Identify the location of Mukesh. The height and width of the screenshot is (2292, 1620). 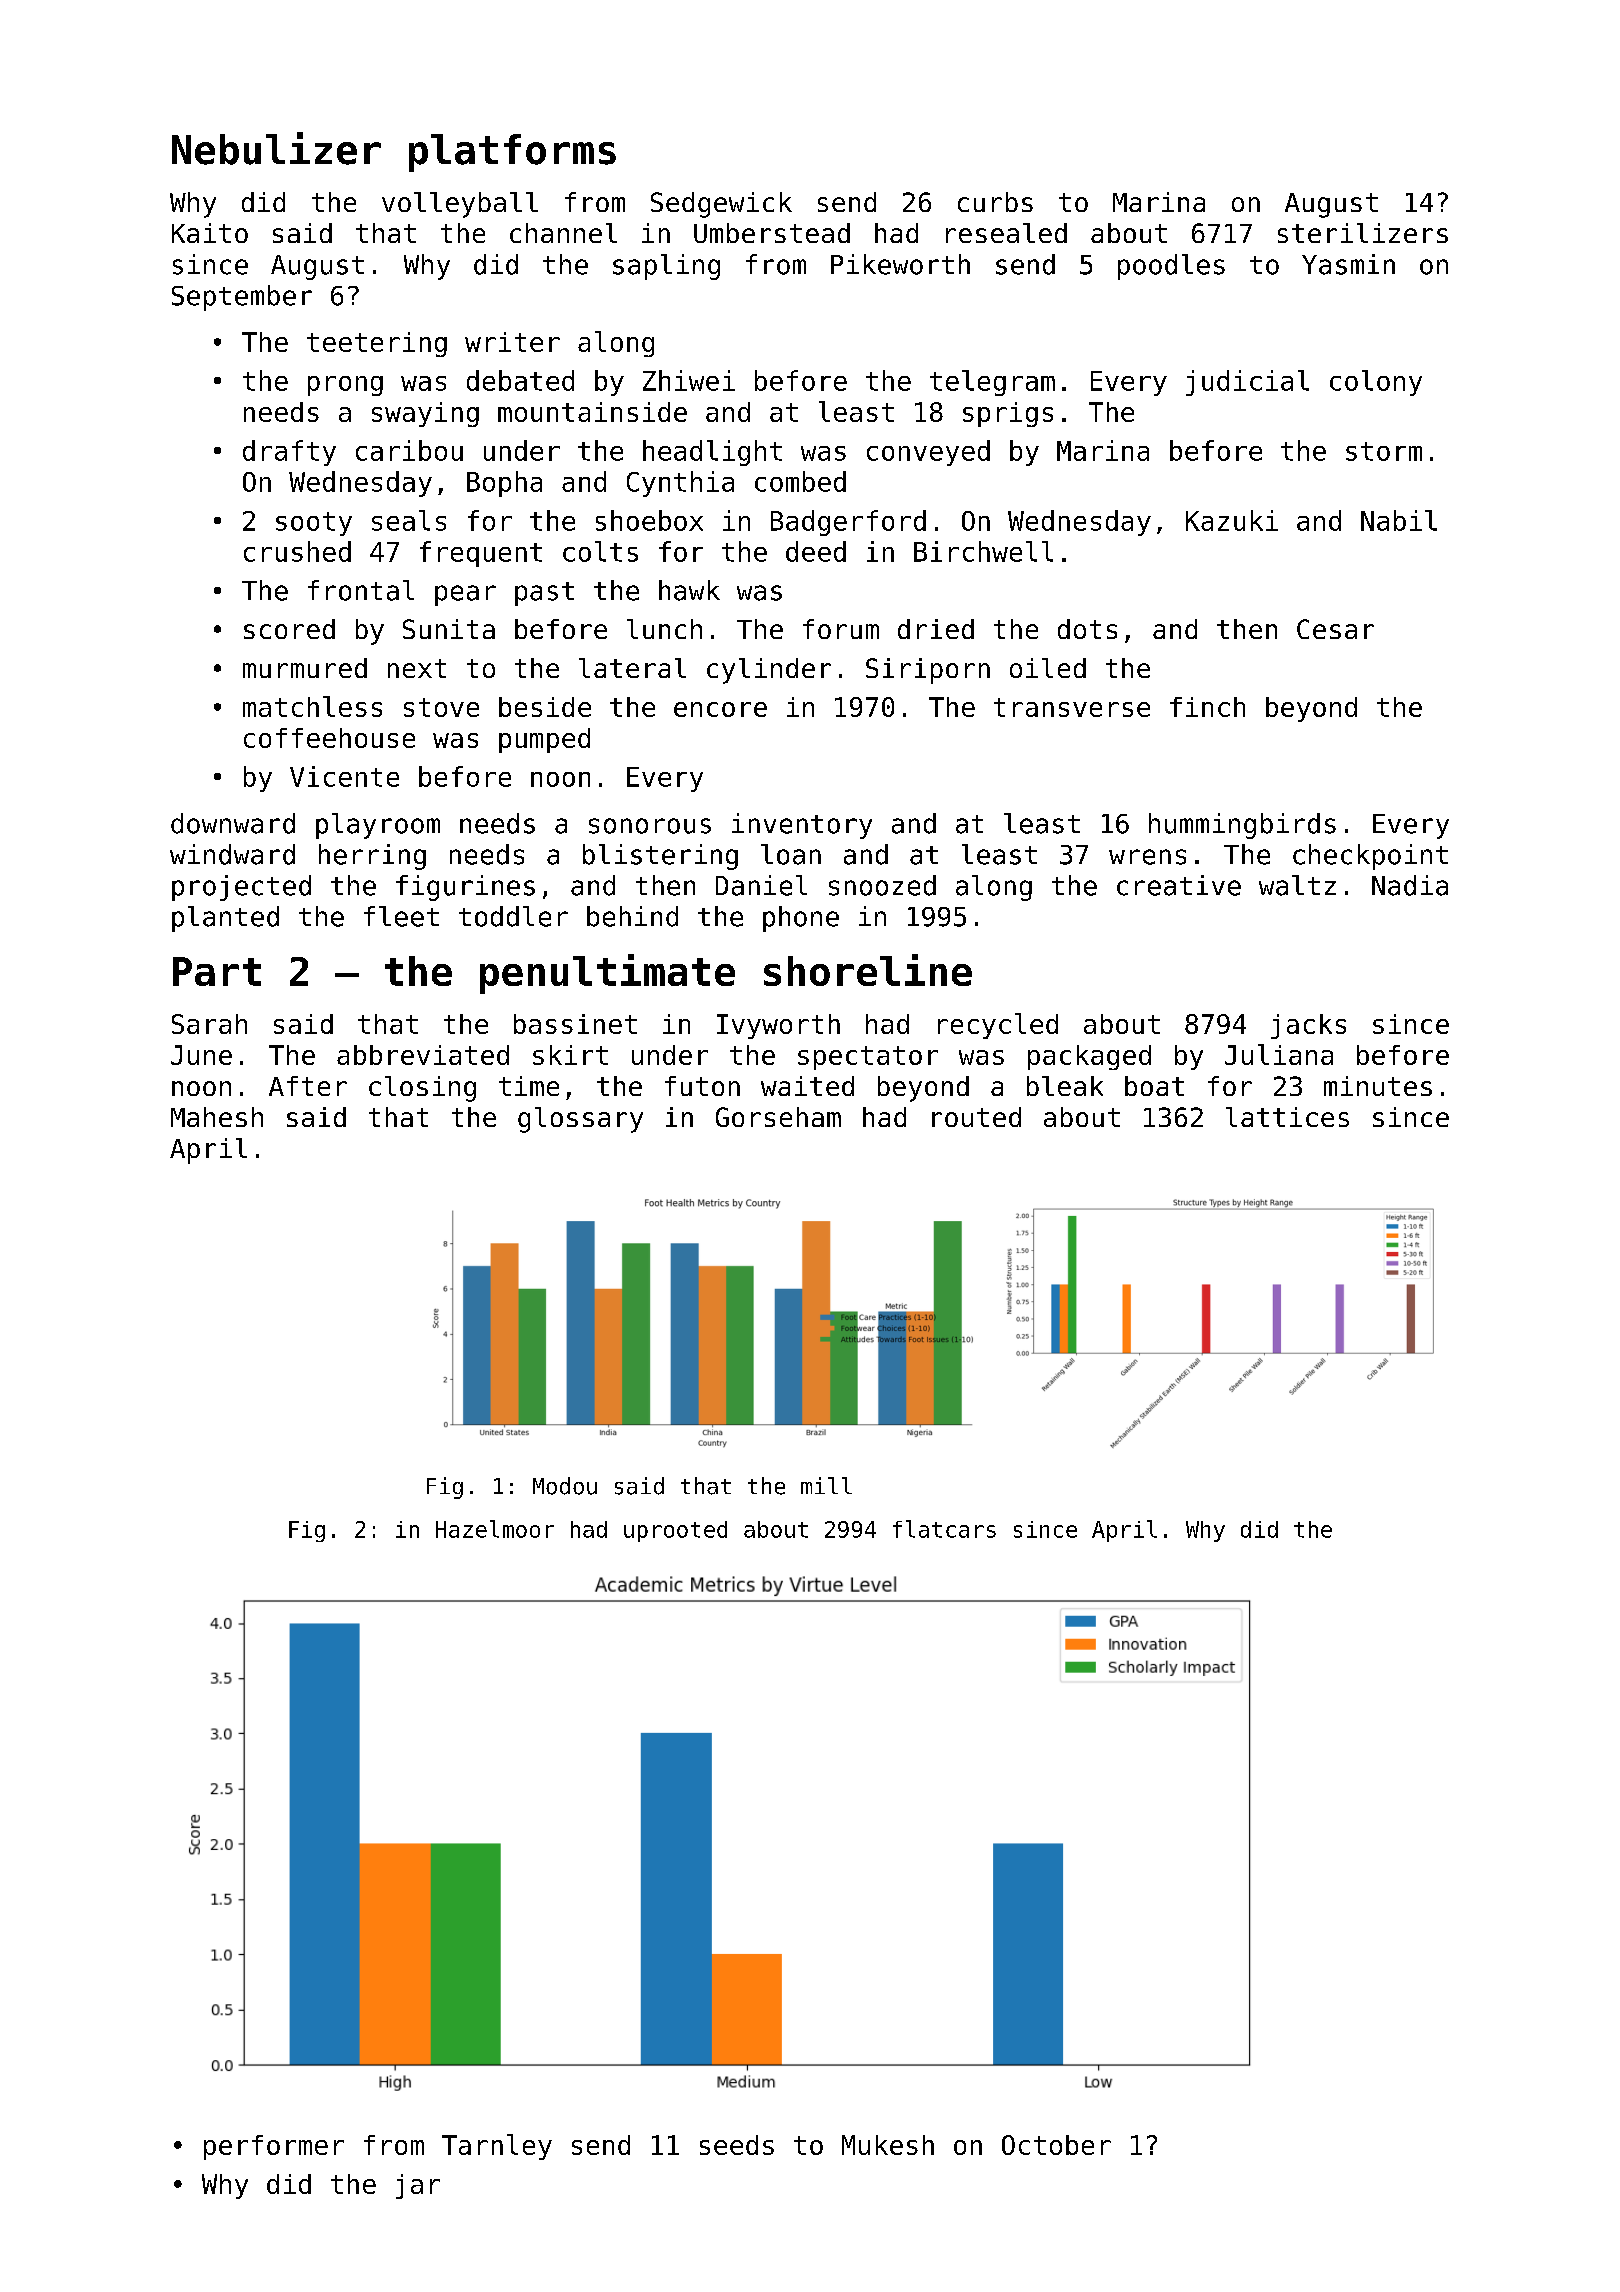
(888, 2145).
